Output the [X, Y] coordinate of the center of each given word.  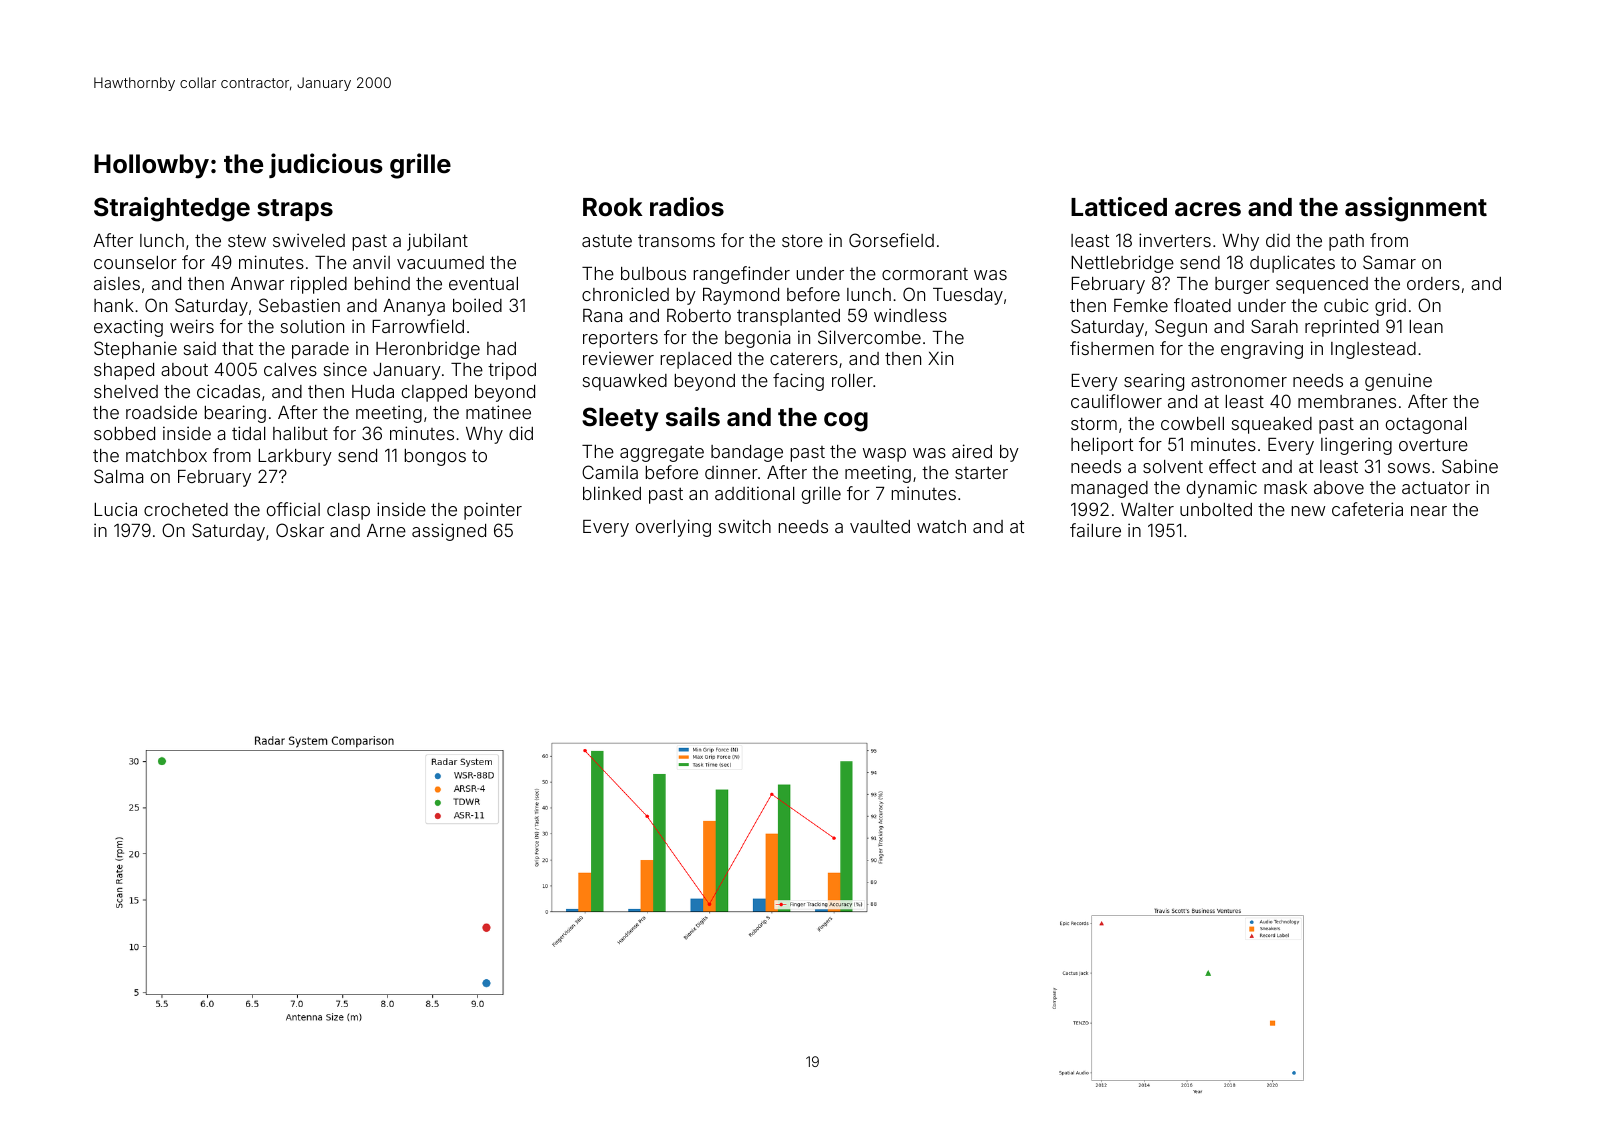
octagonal [1426, 425]
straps [295, 210]
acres [1208, 209]
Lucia [115, 509]
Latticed [1119, 207]
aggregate [662, 454]
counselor [135, 262]
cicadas [228, 391]
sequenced [1322, 285]
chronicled [625, 294]
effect [1232, 466]
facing [798, 382]
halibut [300, 433]
